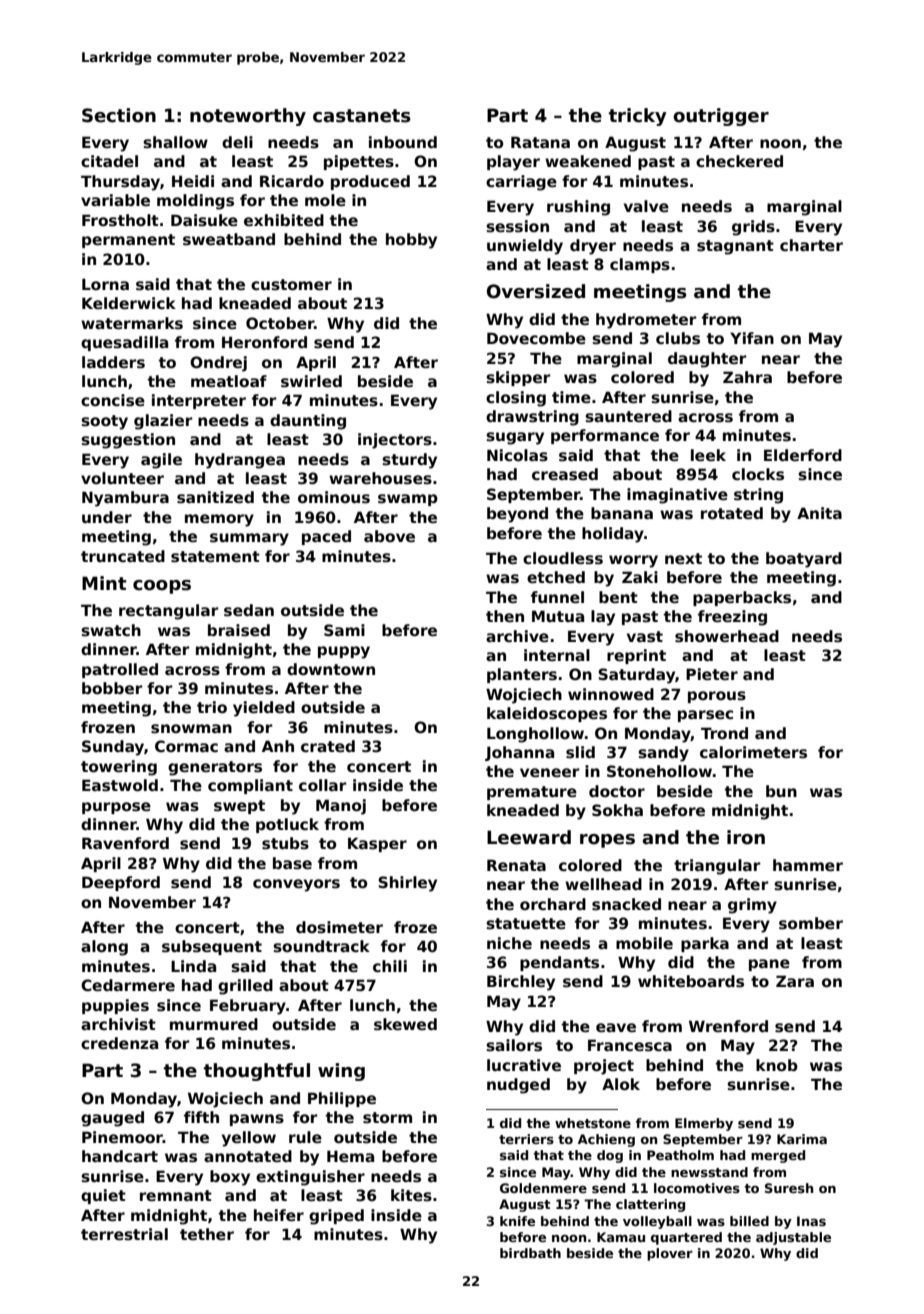  What do you see at coordinates (530, 1253) in the image?
I see `birdbath` at bounding box center [530, 1253].
